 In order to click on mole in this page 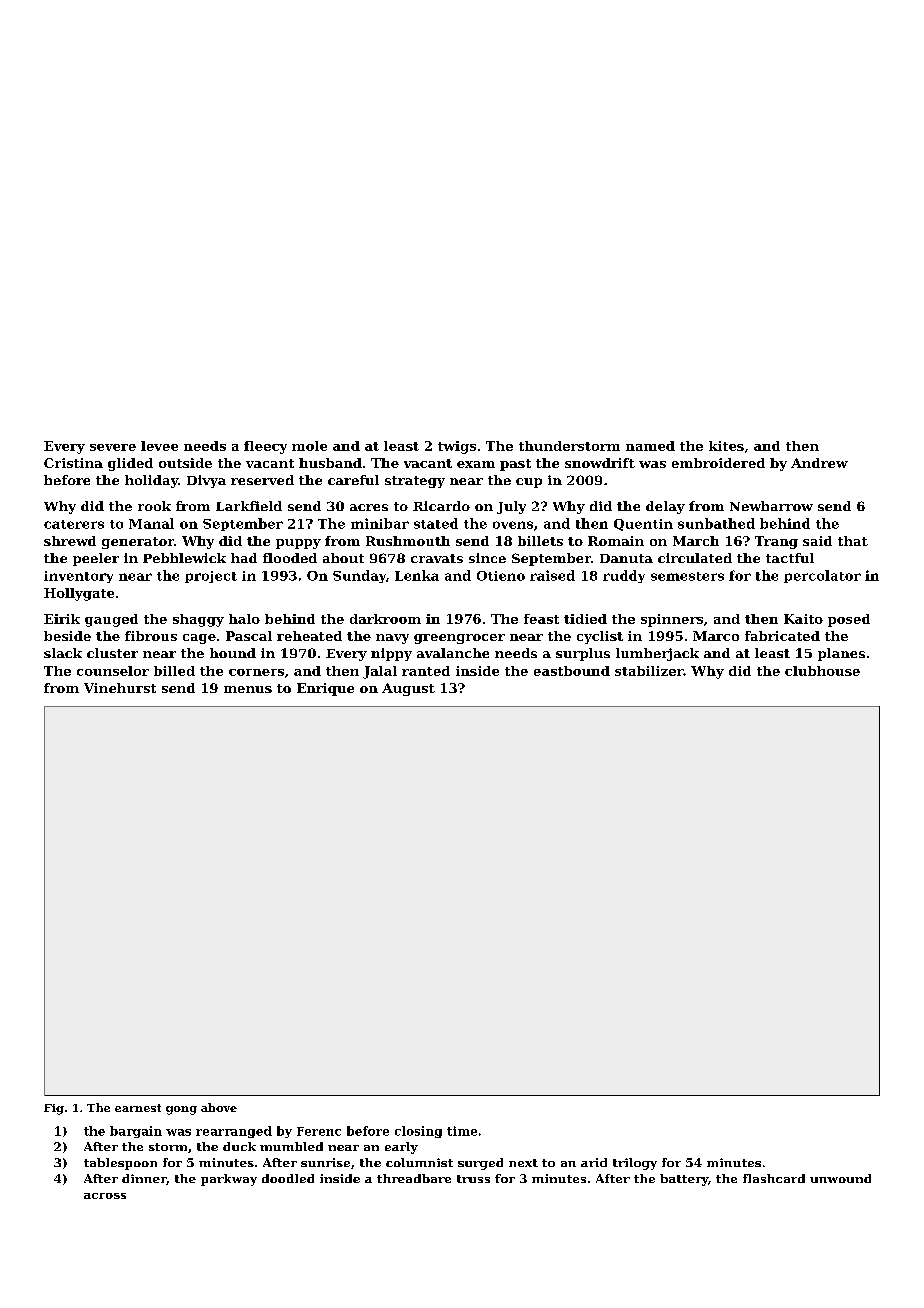, I will do `click(309, 446)`.
